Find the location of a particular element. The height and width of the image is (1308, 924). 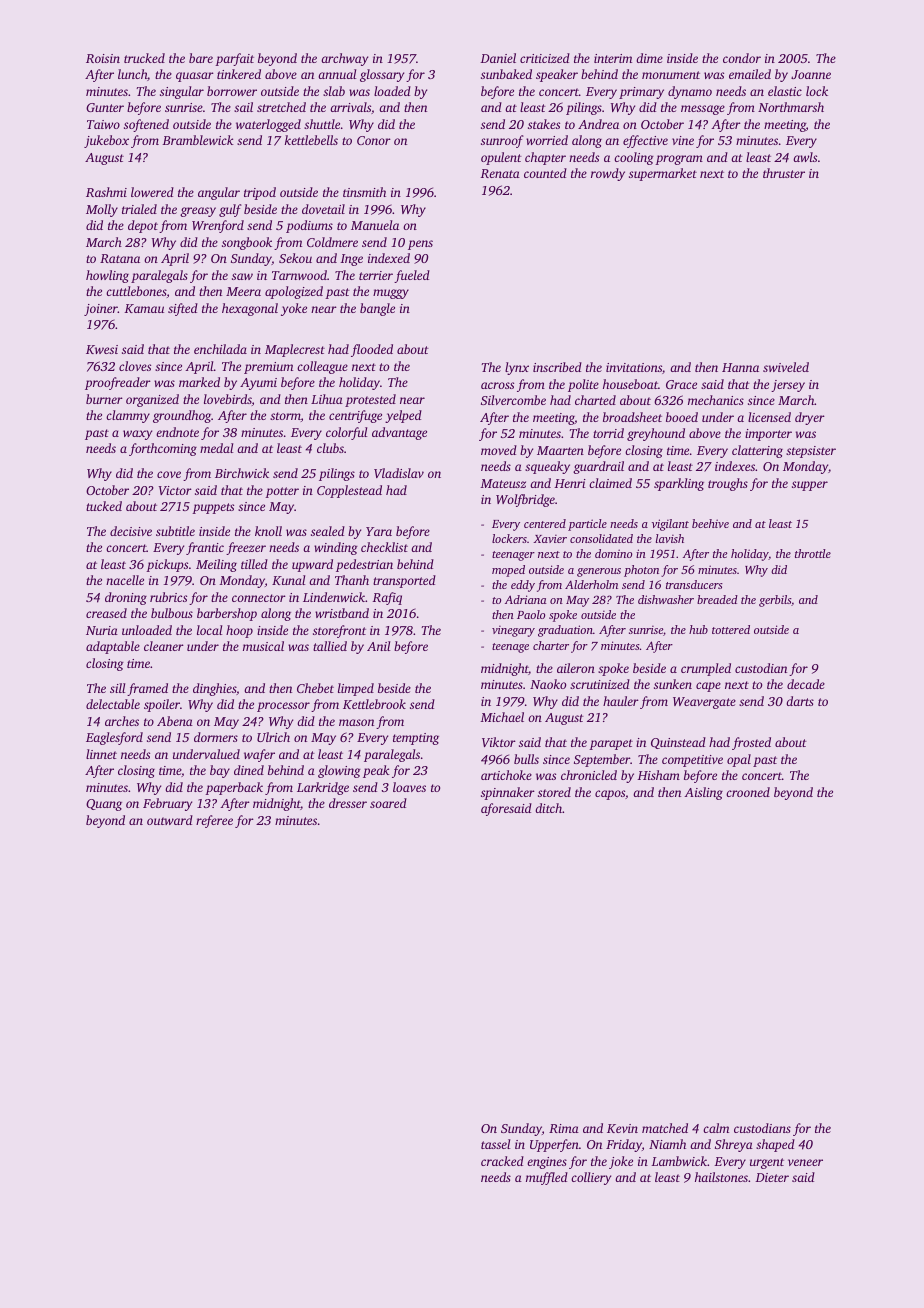

cracked is located at coordinates (502, 1161).
